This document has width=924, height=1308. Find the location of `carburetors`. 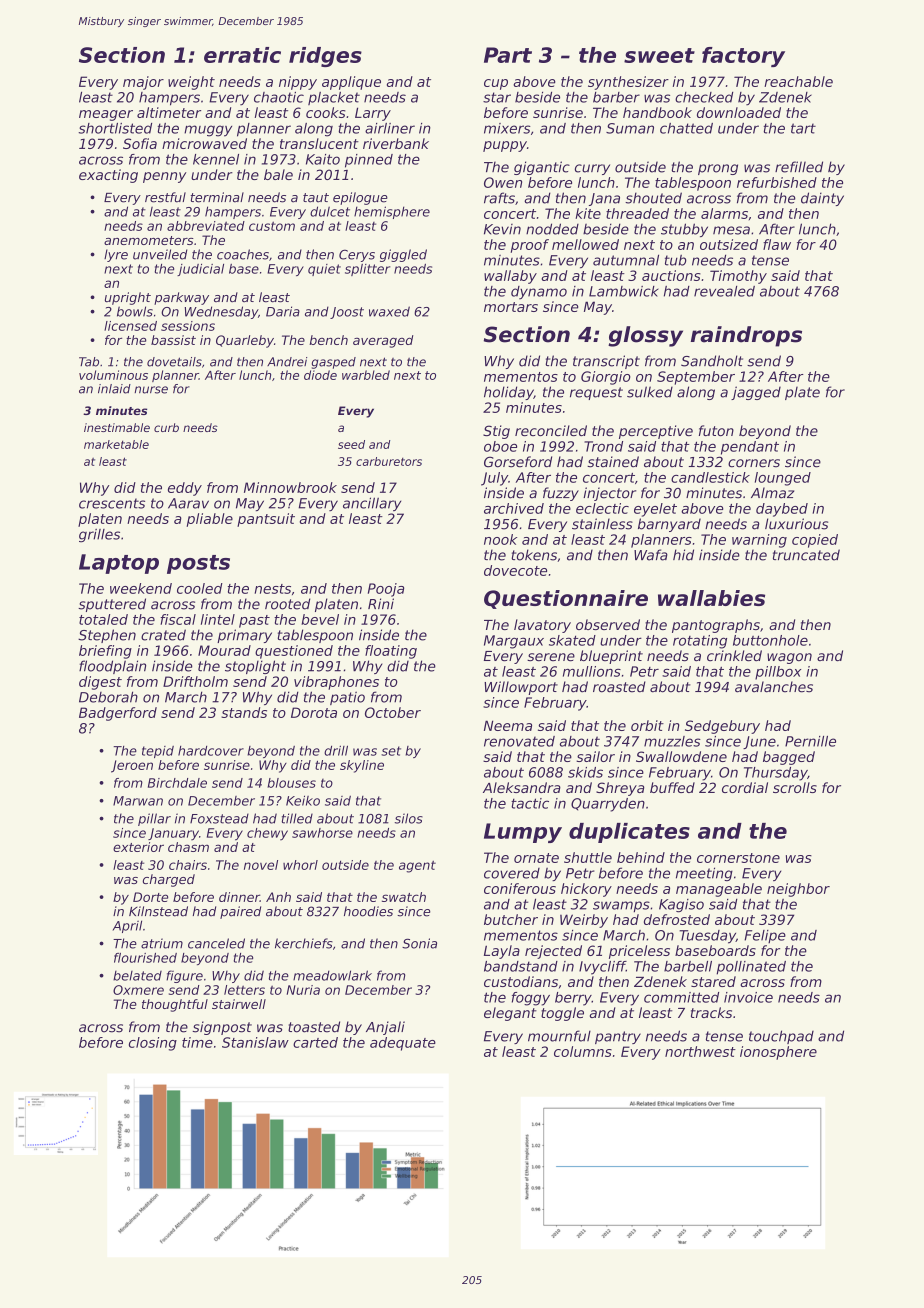

carburetors is located at coordinates (389, 461).
